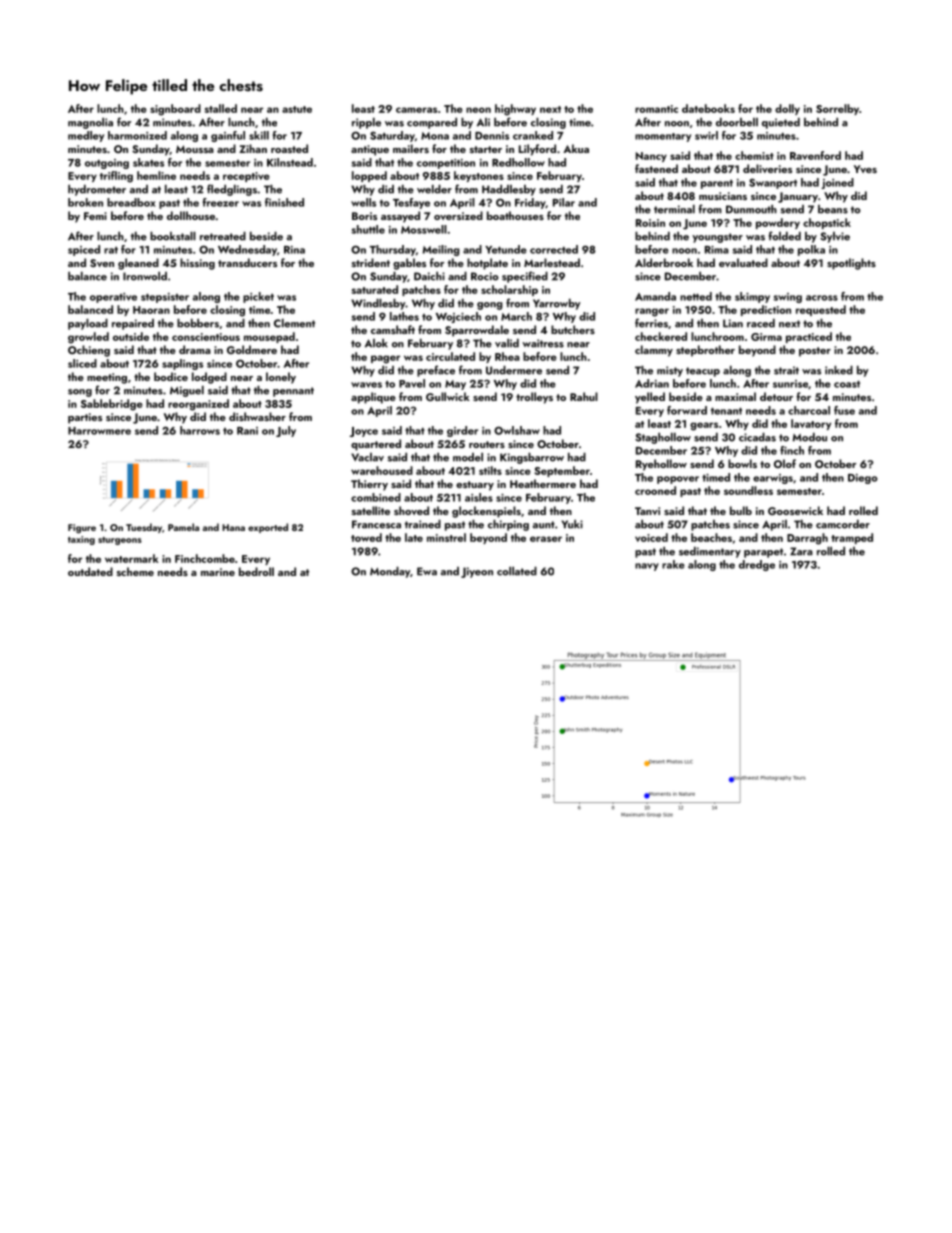  I want to click on Darragh, so click(807, 539).
